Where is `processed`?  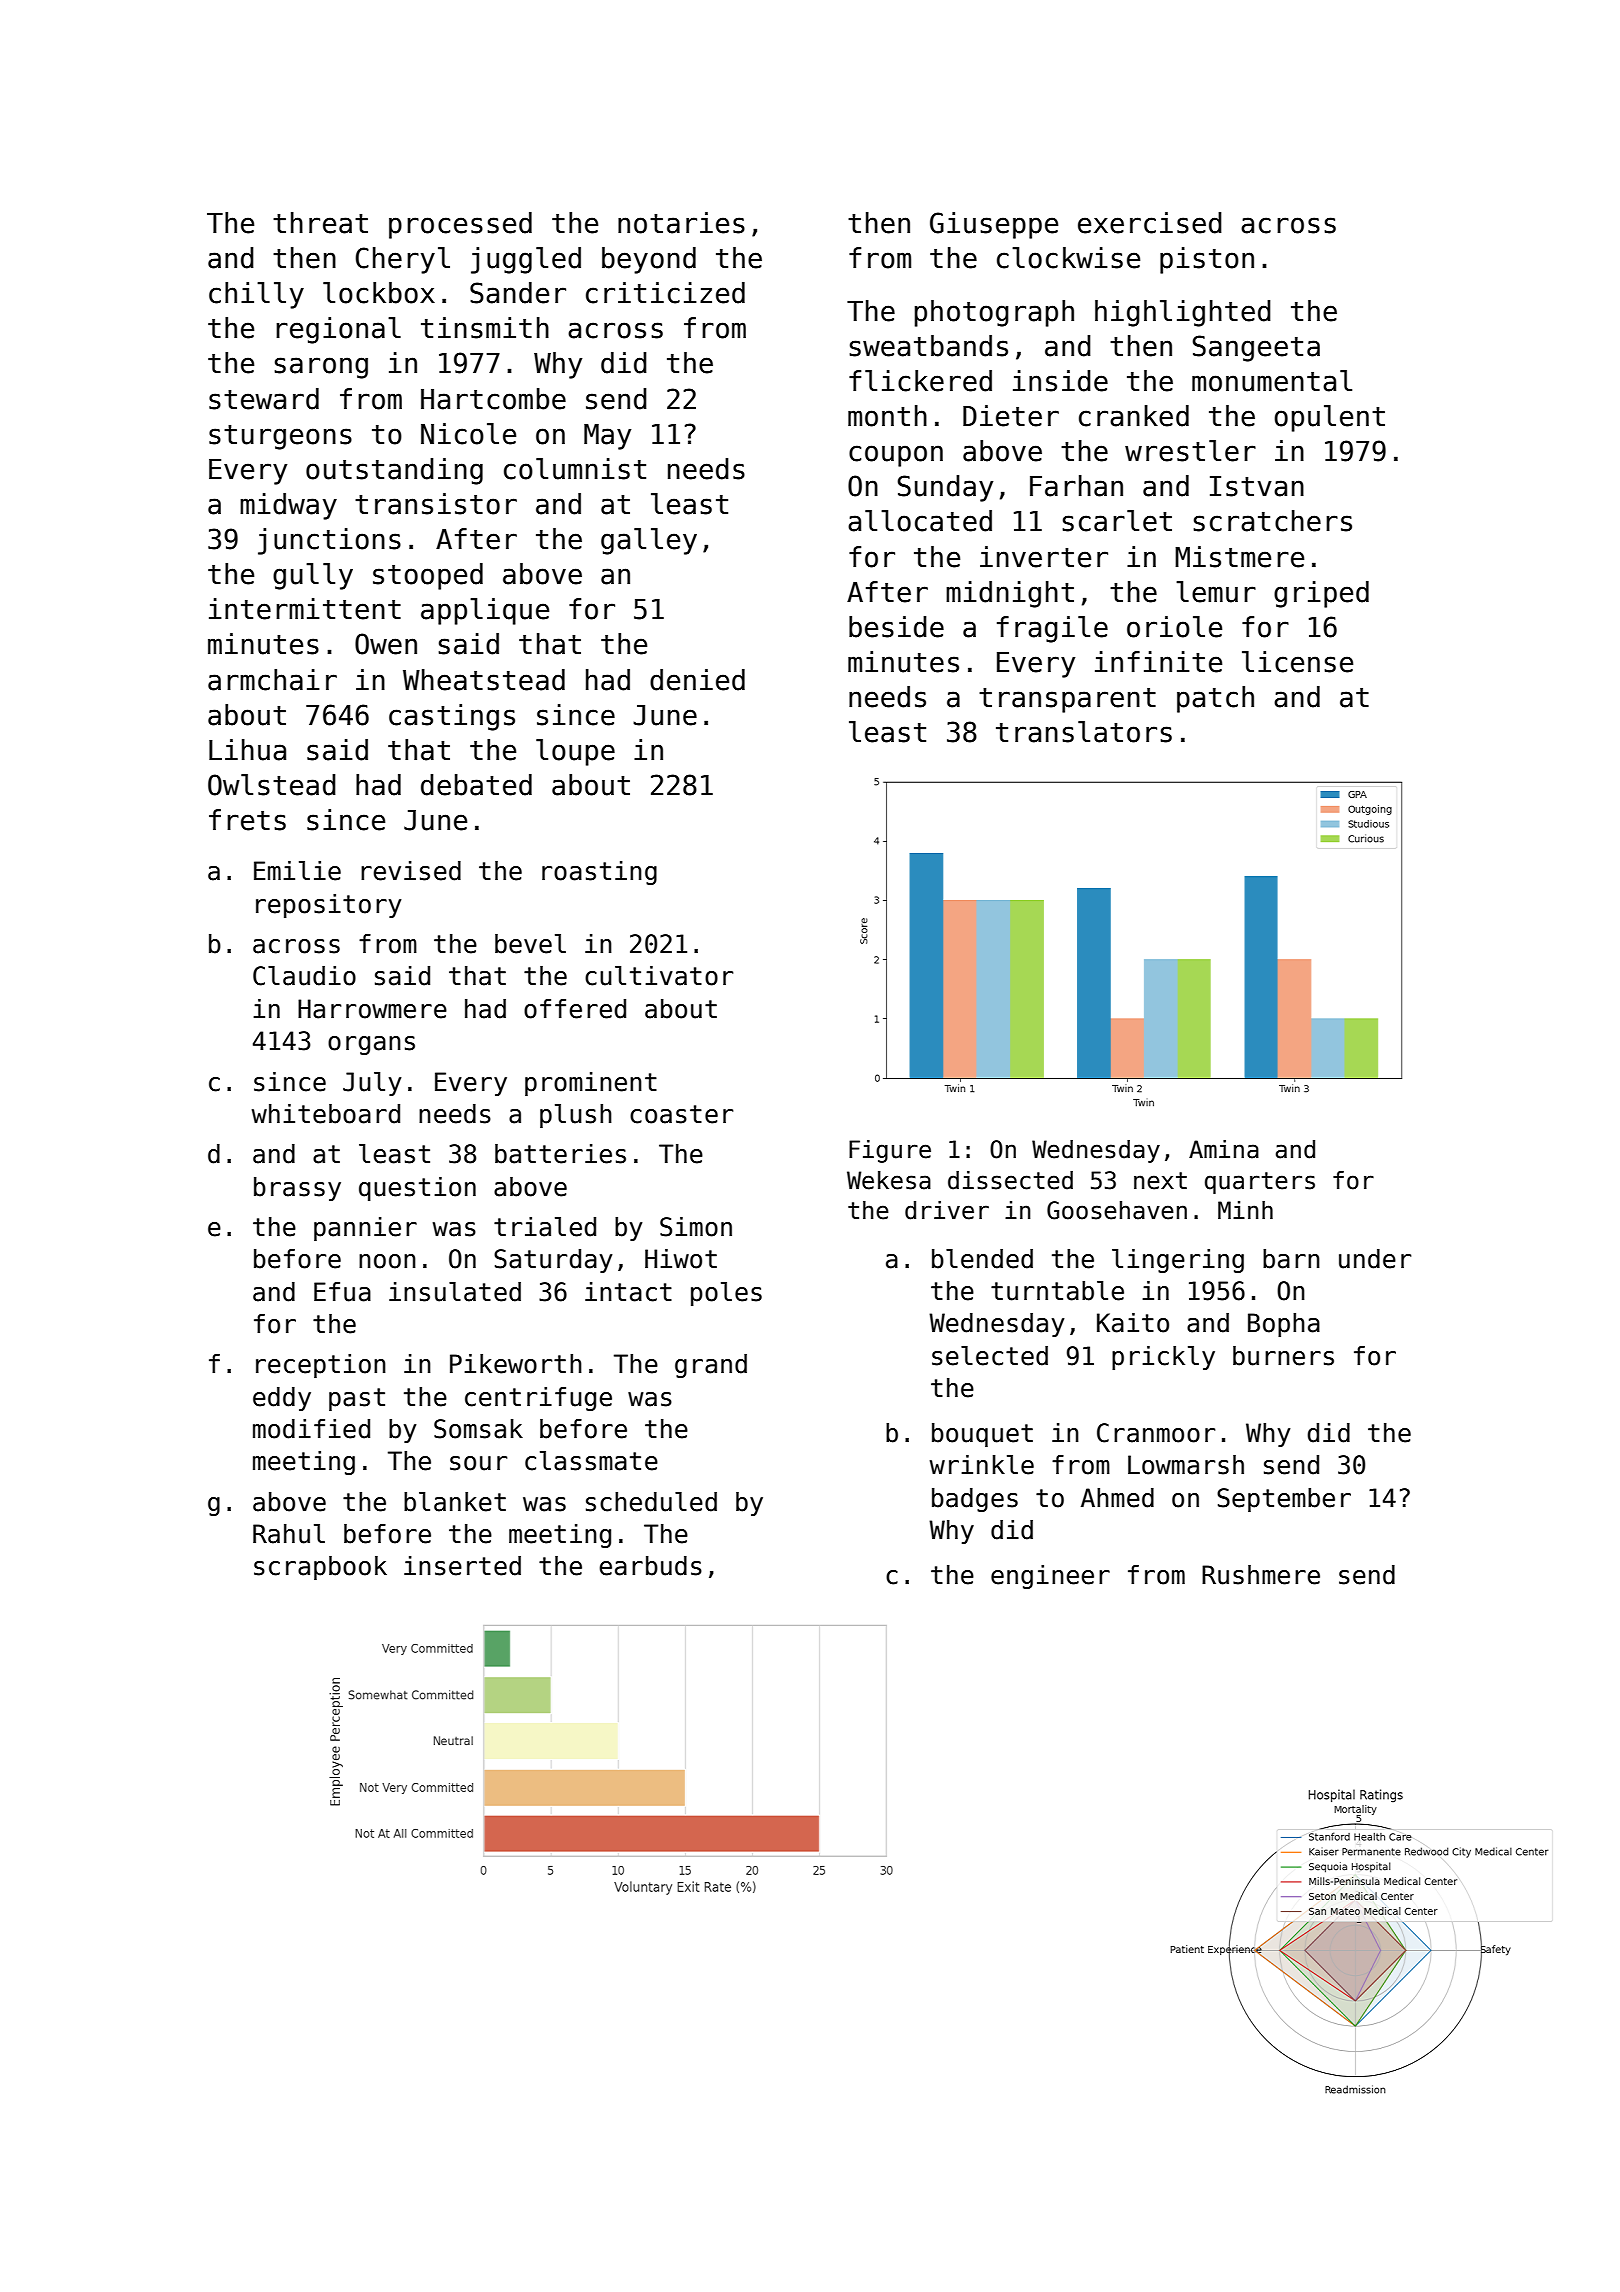 processed is located at coordinates (460, 225).
